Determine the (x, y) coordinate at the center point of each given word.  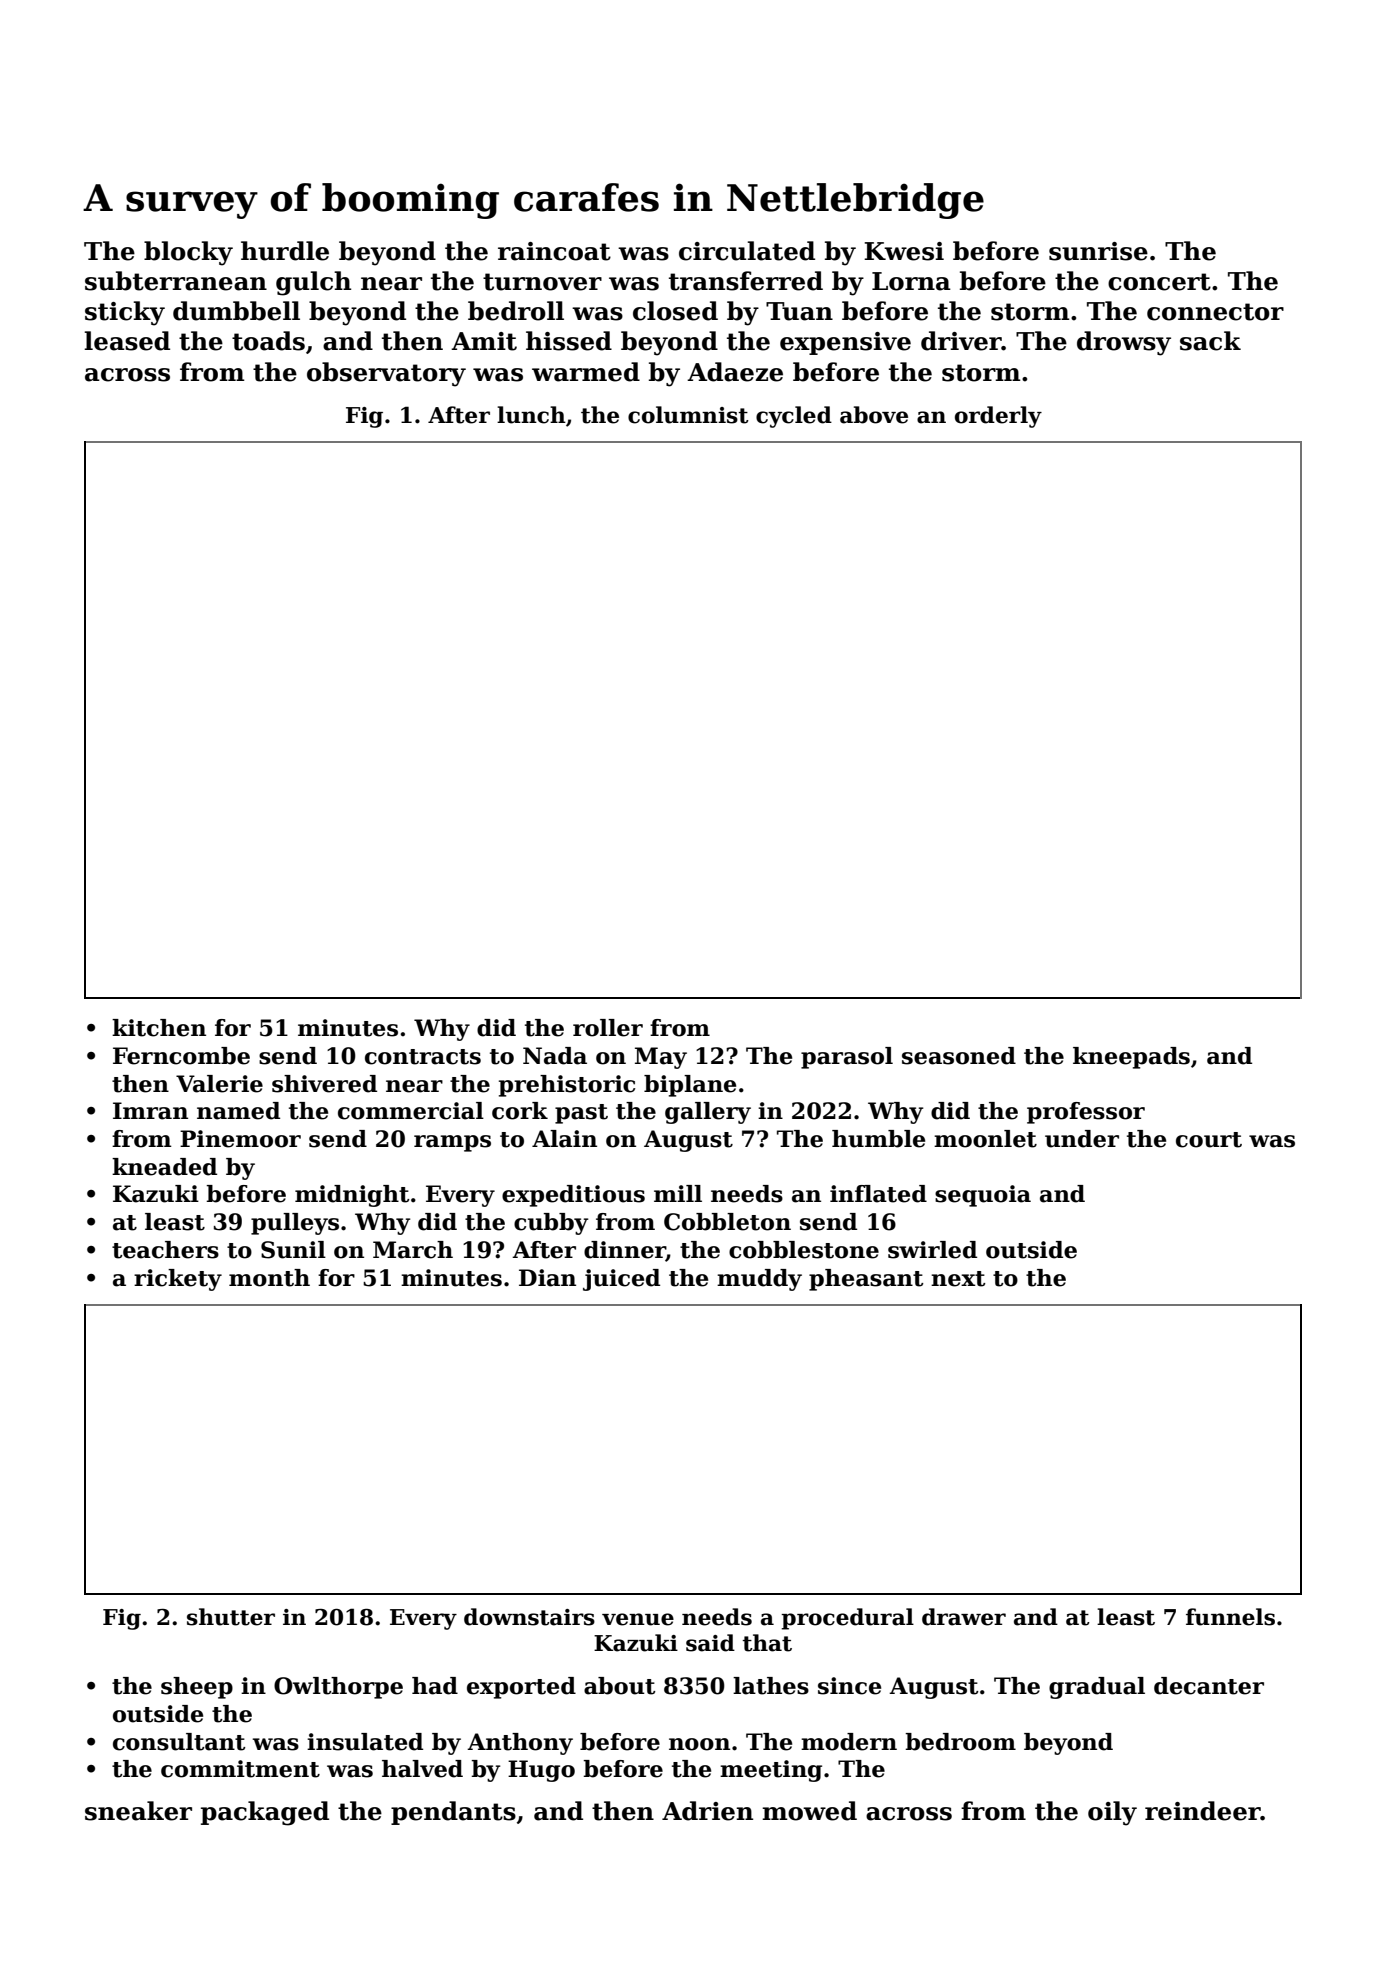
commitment (240, 1769)
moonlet (985, 1139)
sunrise (1098, 251)
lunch (531, 415)
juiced (621, 1280)
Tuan (799, 311)
